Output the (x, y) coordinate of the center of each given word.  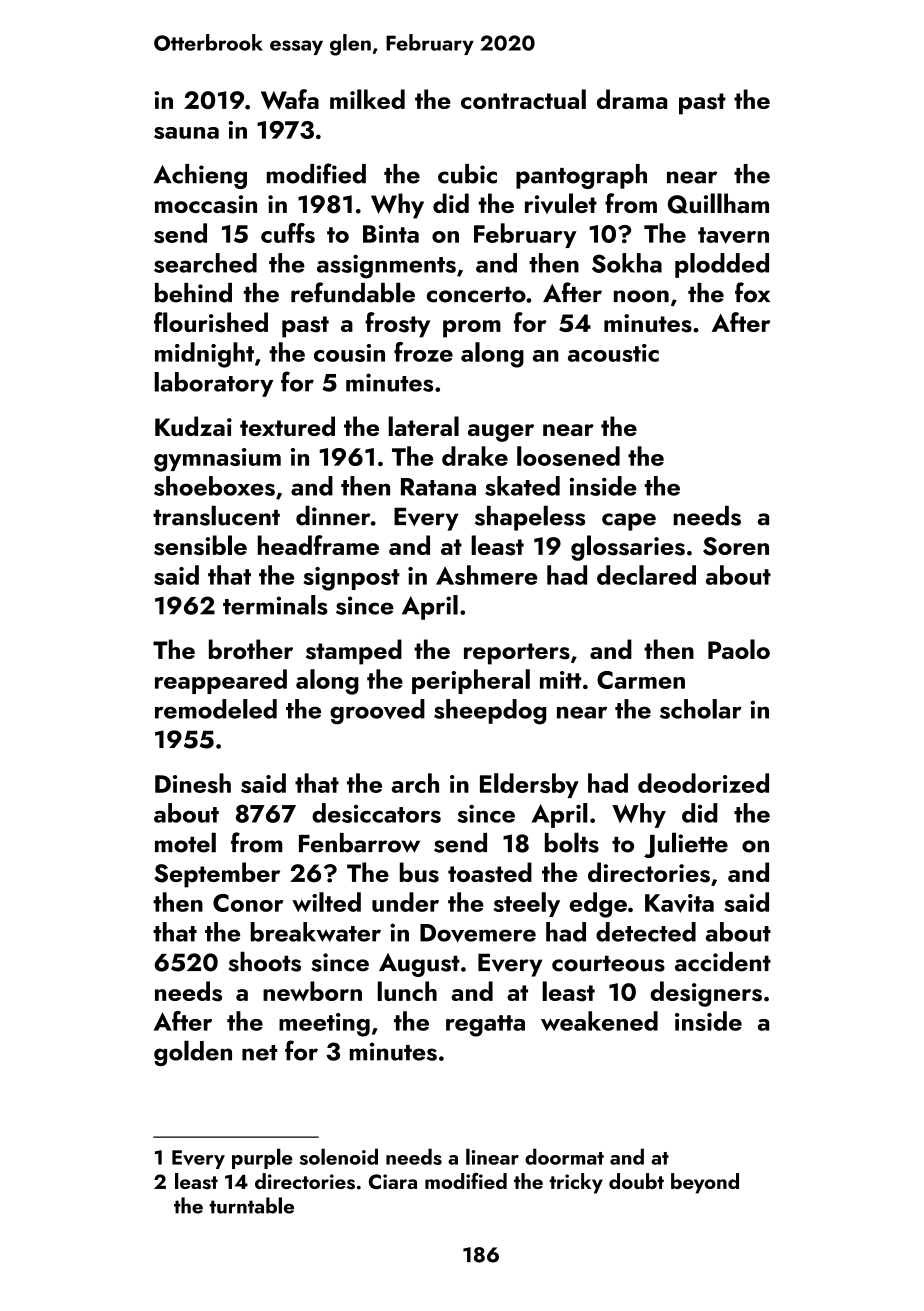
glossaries (628, 548)
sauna (186, 133)
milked (367, 99)
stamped (354, 652)
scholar (701, 709)
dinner (333, 516)
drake (475, 456)
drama (632, 99)
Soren (736, 546)
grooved (377, 712)
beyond (705, 1183)
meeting (324, 1025)
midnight (204, 355)
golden (193, 1053)
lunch (407, 991)
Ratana (438, 487)
